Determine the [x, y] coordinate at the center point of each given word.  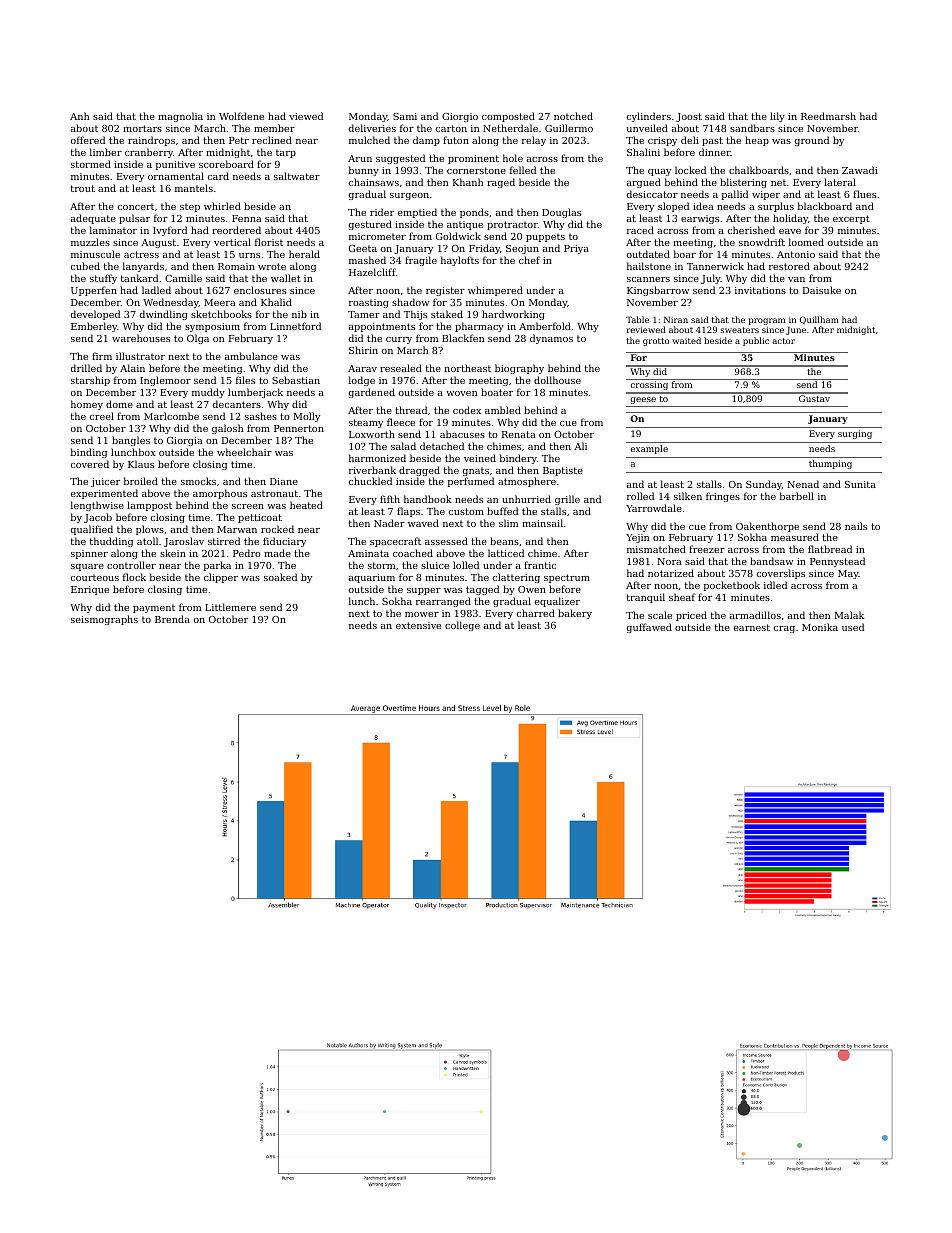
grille [567, 500]
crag [784, 629]
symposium [212, 327]
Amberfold [545, 326]
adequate [93, 219]
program [767, 321]
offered [88, 140]
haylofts [460, 261]
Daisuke [822, 290]
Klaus [141, 464]
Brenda [172, 619]
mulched [369, 140]
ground [812, 141]
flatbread [830, 549]
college [462, 626]
